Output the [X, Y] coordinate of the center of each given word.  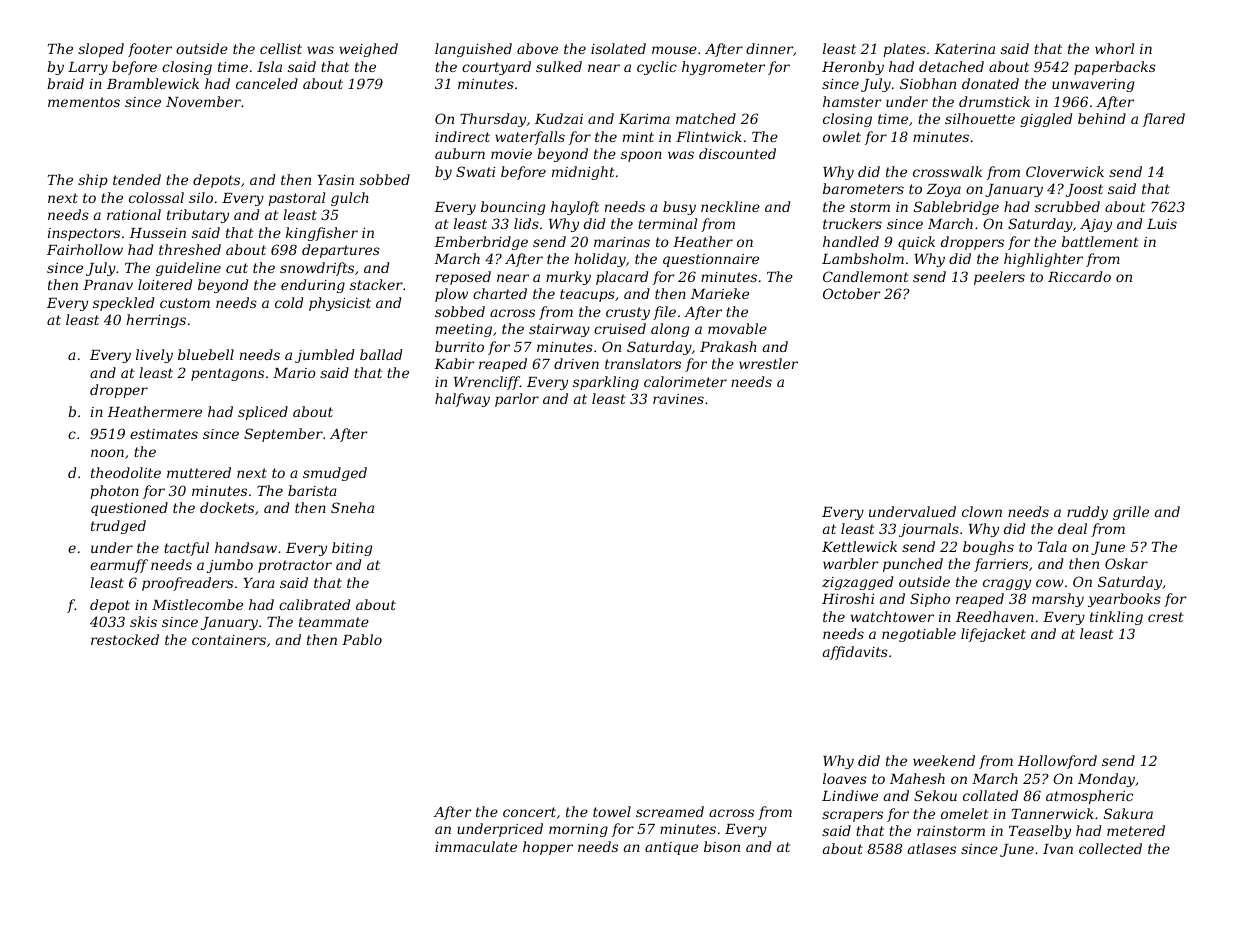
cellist [281, 48]
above [537, 48]
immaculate [476, 846]
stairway [559, 330]
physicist [340, 304]
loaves [845, 778]
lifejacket [993, 635]
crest [1166, 617]
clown [982, 511]
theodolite [126, 472]
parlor [517, 400]
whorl [1114, 48]
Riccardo [1079, 276]
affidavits [855, 653]
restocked [125, 639]
